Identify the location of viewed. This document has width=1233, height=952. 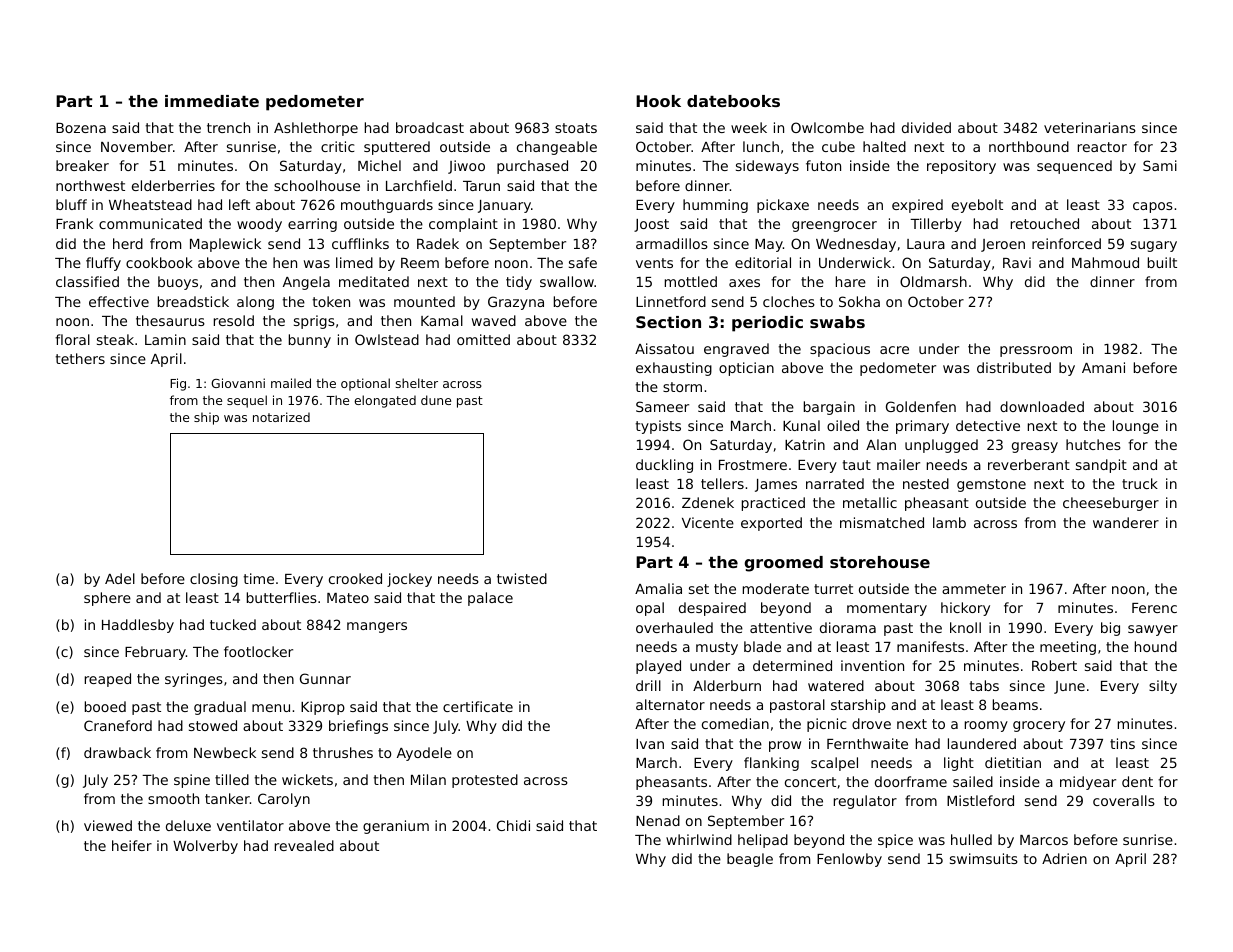
(108, 825).
